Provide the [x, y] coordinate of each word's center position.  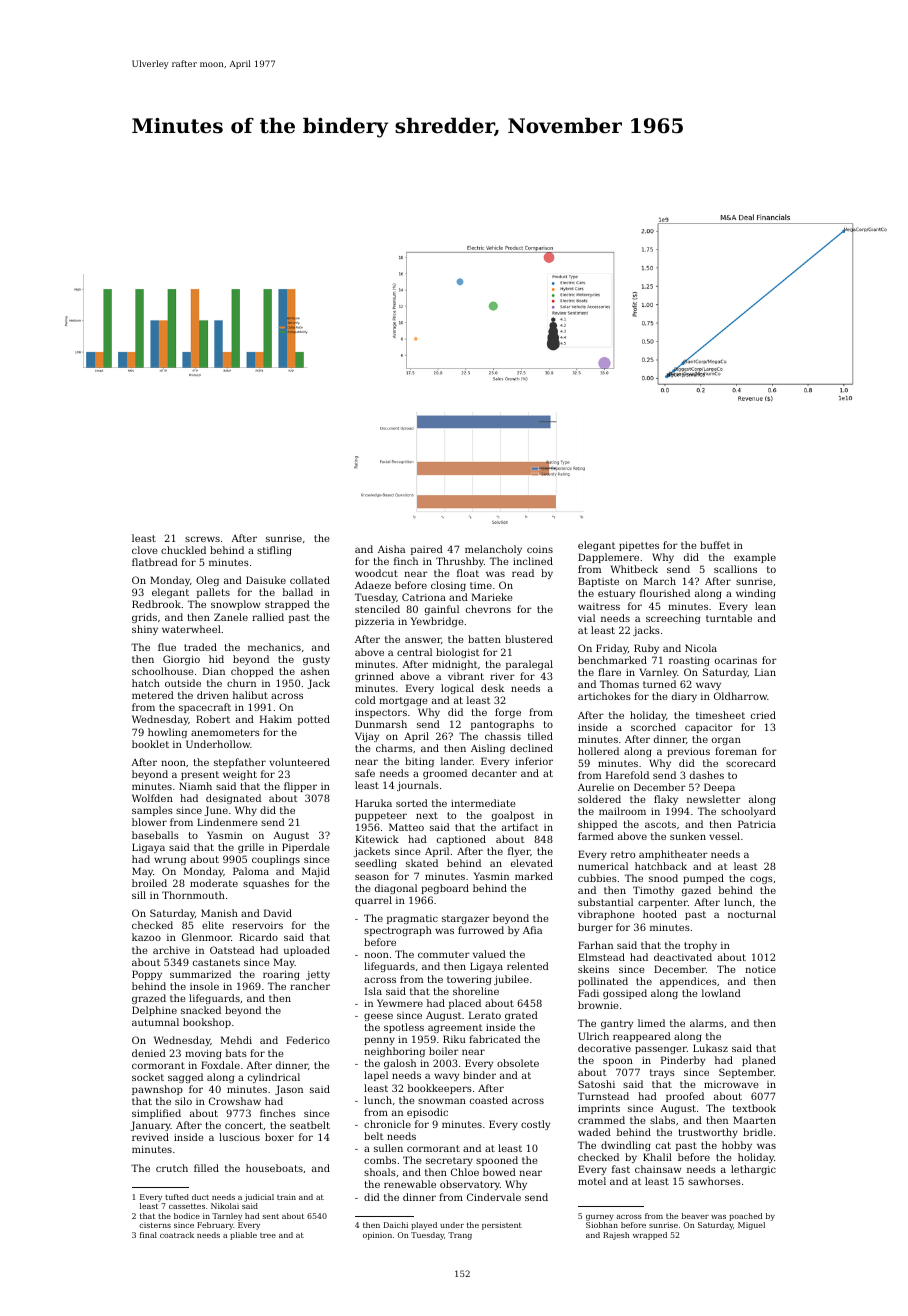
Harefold [627, 775]
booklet [150, 744]
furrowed [481, 930]
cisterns [155, 1225]
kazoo [146, 937]
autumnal [155, 1022]
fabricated [495, 1039]
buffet [715, 545]
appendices [688, 982]
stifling [274, 551]
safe [365, 773]
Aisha [391, 549]
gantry [617, 1024]
